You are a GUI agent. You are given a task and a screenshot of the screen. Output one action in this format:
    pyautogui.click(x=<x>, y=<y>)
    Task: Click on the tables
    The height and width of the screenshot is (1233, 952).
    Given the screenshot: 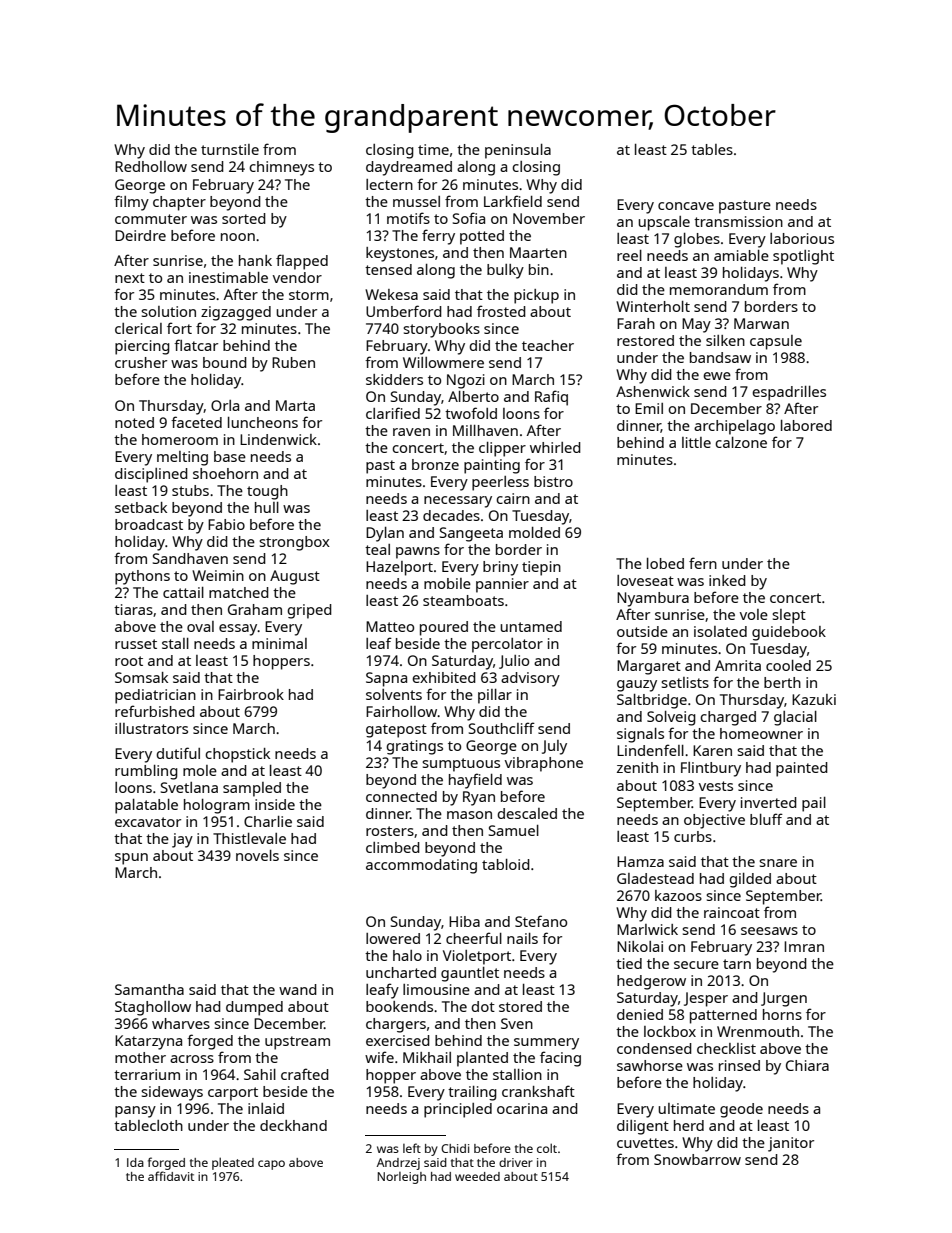 What is the action you would take?
    pyautogui.click(x=712, y=149)
